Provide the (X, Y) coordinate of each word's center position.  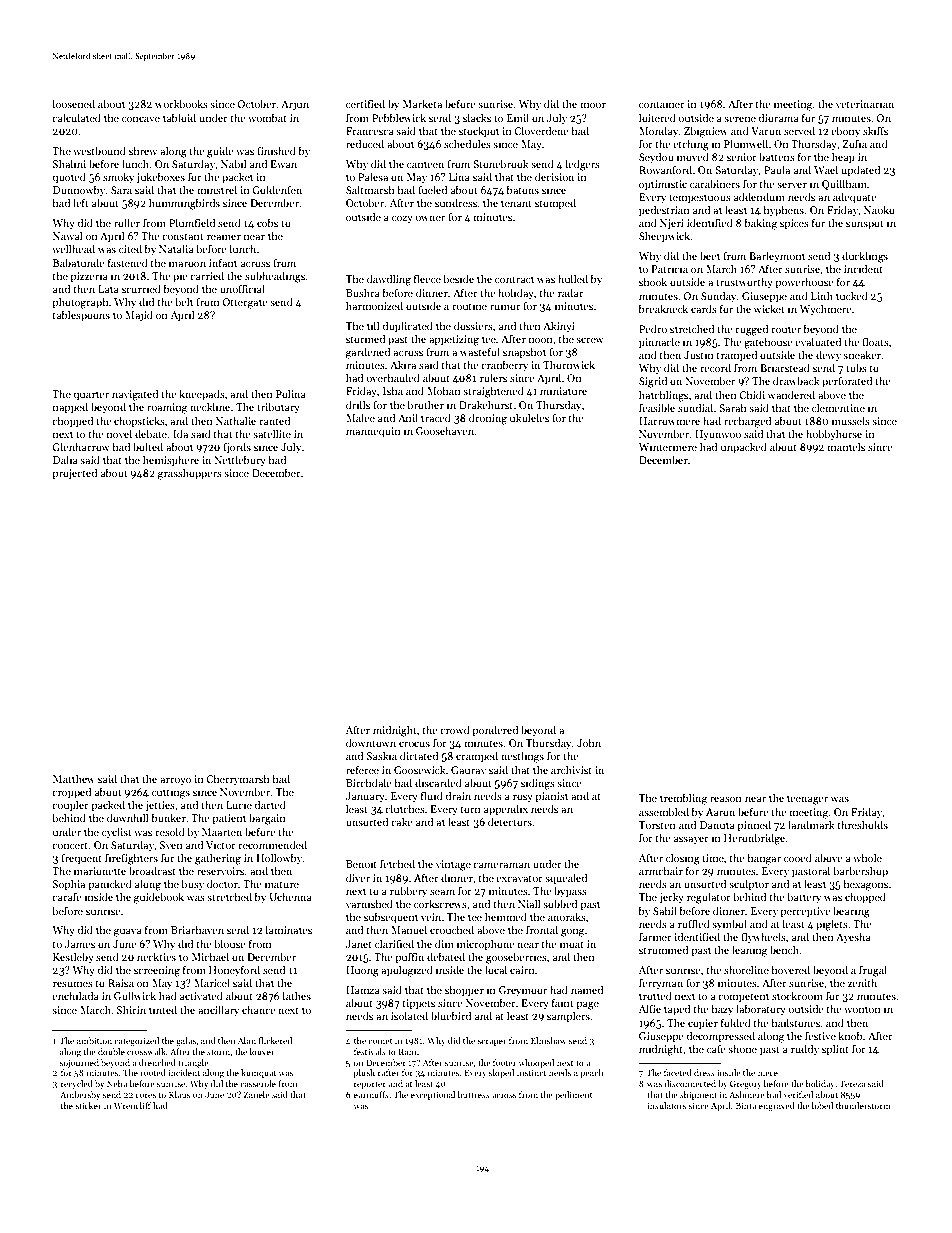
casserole (258, 1083)
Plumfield (192, 222)
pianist (552, 797)
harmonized (374, 305)
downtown (371, 742)
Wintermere (668, 447)
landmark (811, 824)
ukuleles (529, 417)
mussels (851, 420)
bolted (148, 446)
